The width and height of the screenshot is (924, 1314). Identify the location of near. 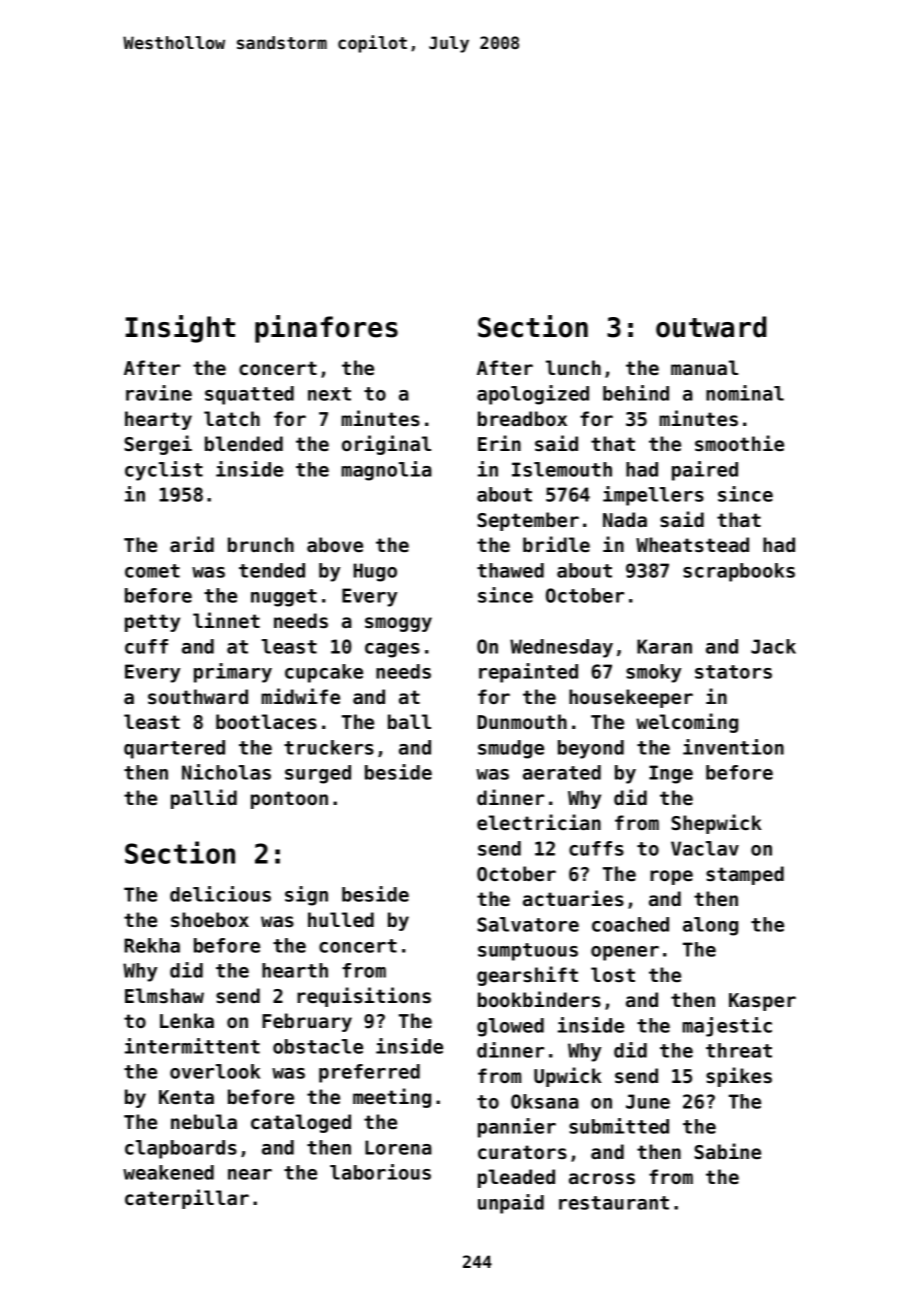
(250, 1174).
